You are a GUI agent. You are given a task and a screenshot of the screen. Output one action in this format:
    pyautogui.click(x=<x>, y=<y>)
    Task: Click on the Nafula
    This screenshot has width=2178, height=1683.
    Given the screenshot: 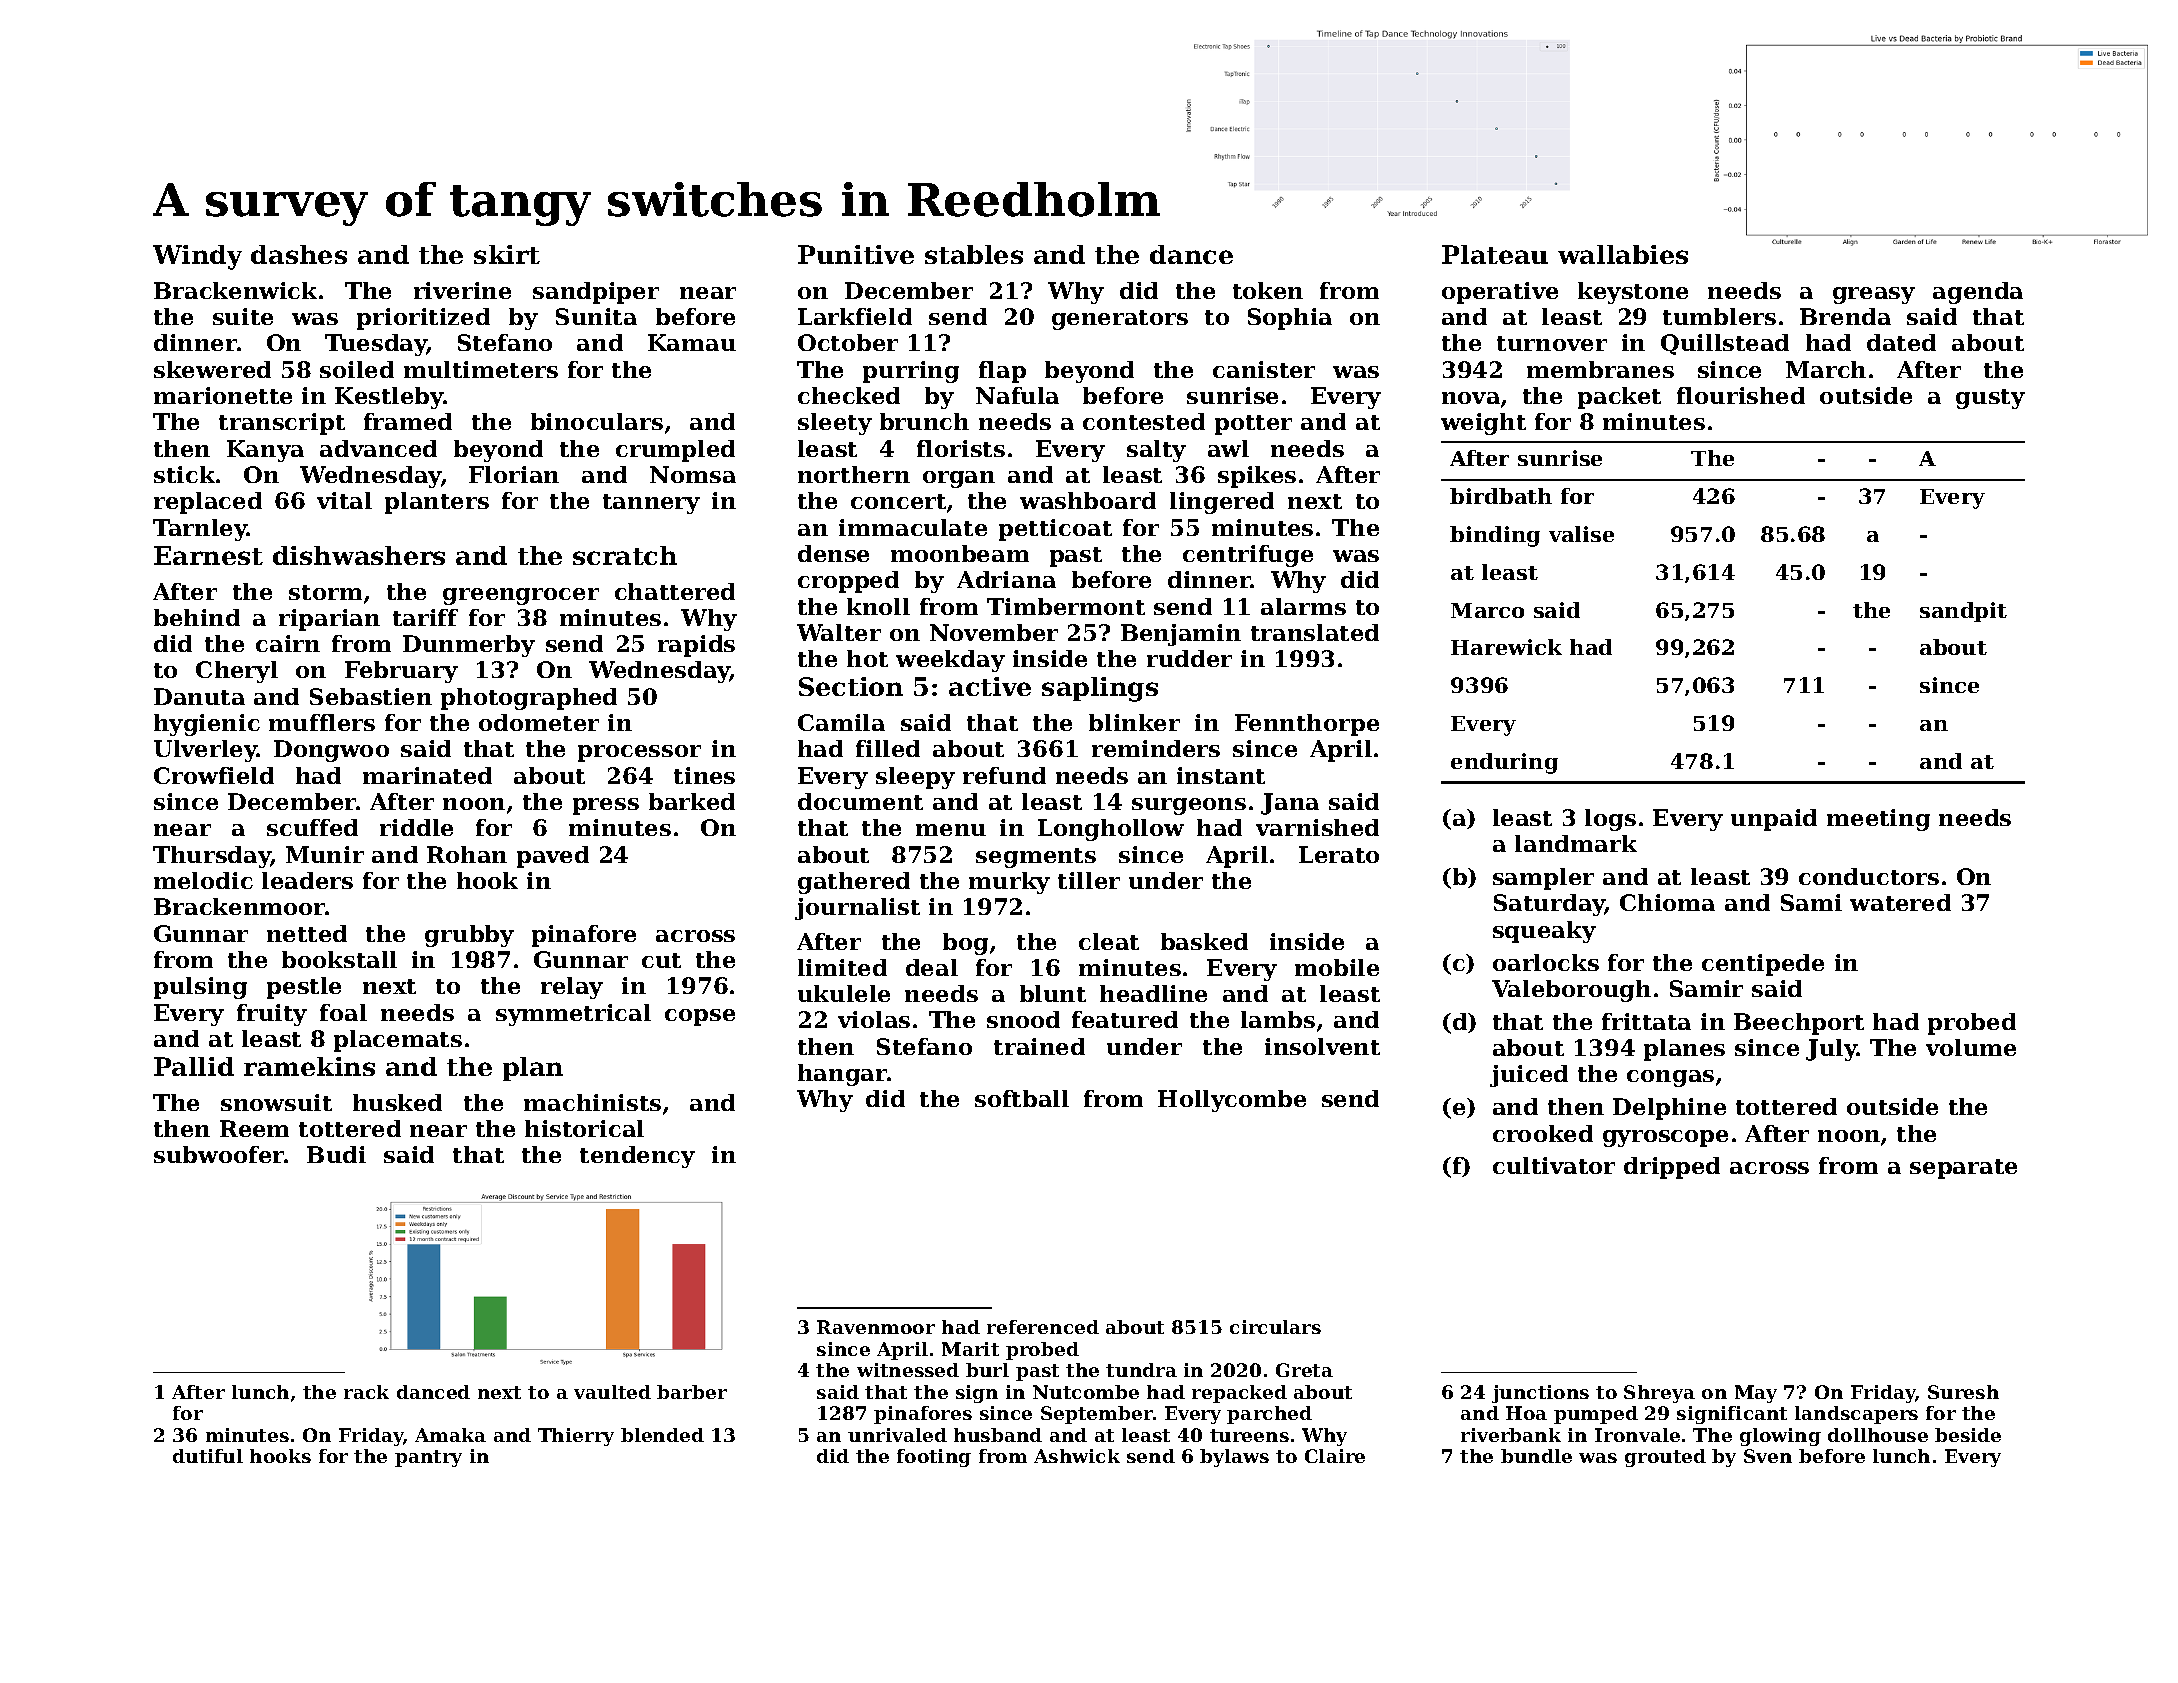 What is the action you would take?
    pyautogui.click(x=1017, y=395)
